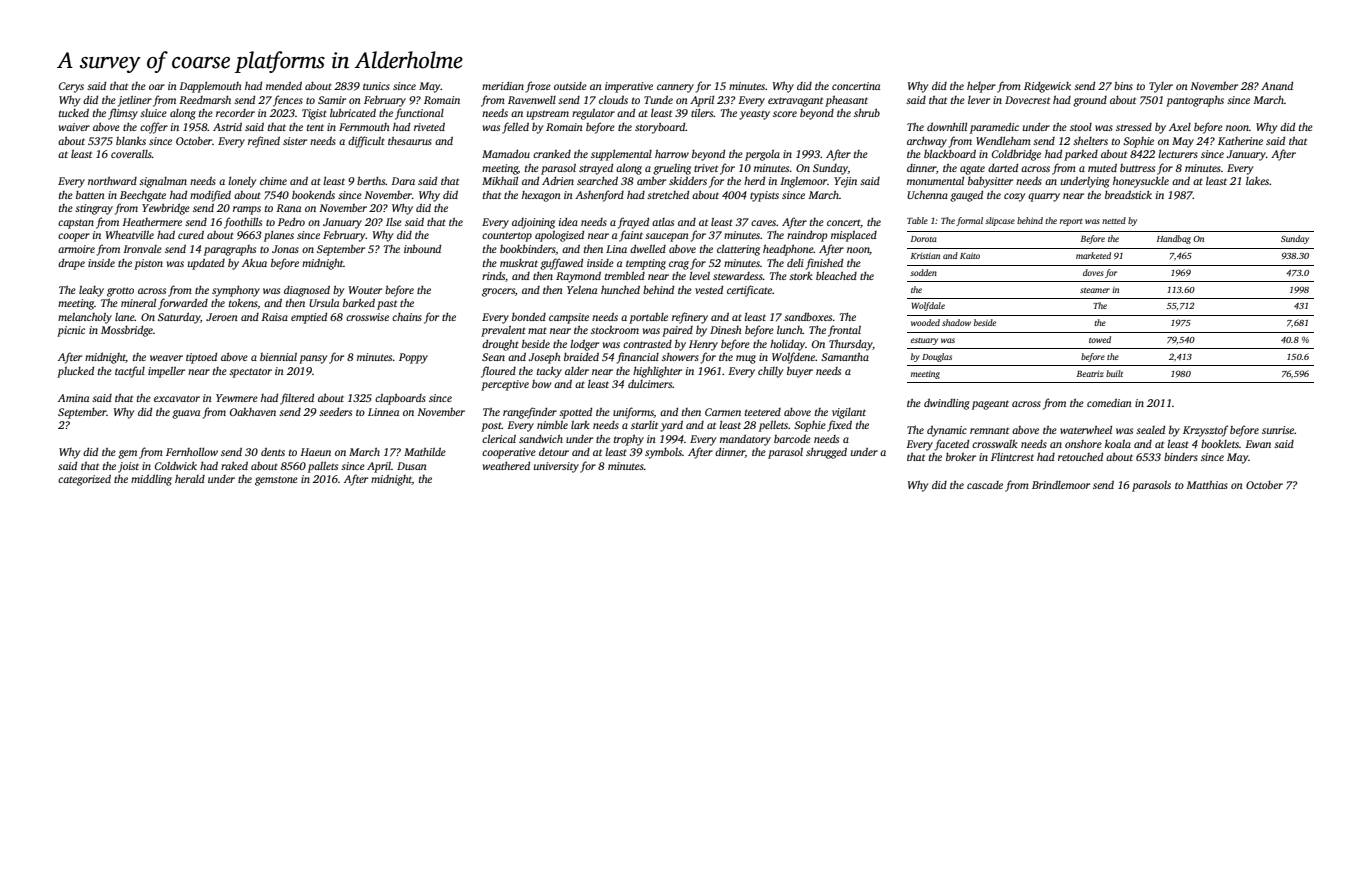 The width and height of the page is (1372, 887). Describe the element at coordinates (1100, 339) in the page. I see `towed` at that location.
